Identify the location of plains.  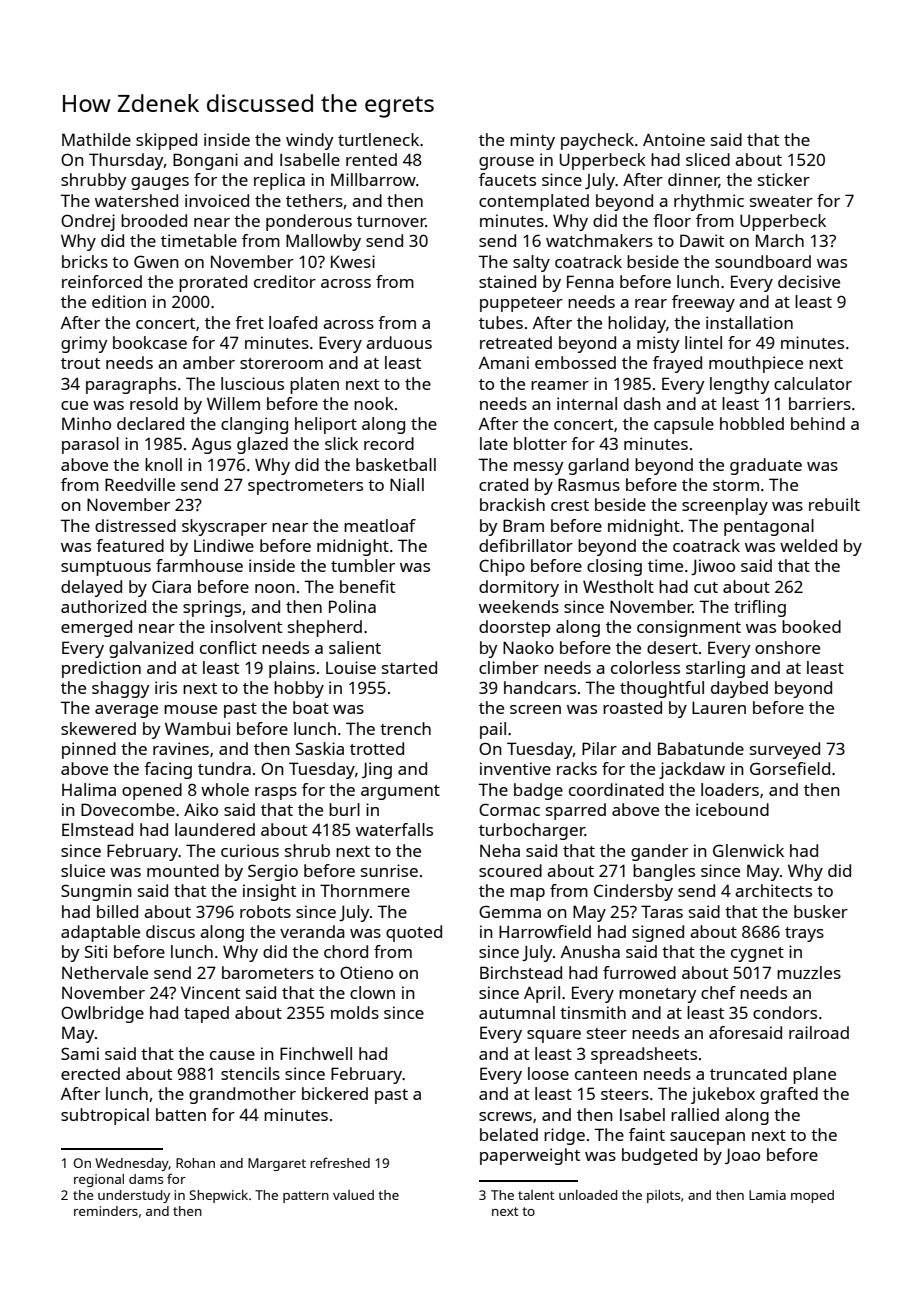
(292, 669).
